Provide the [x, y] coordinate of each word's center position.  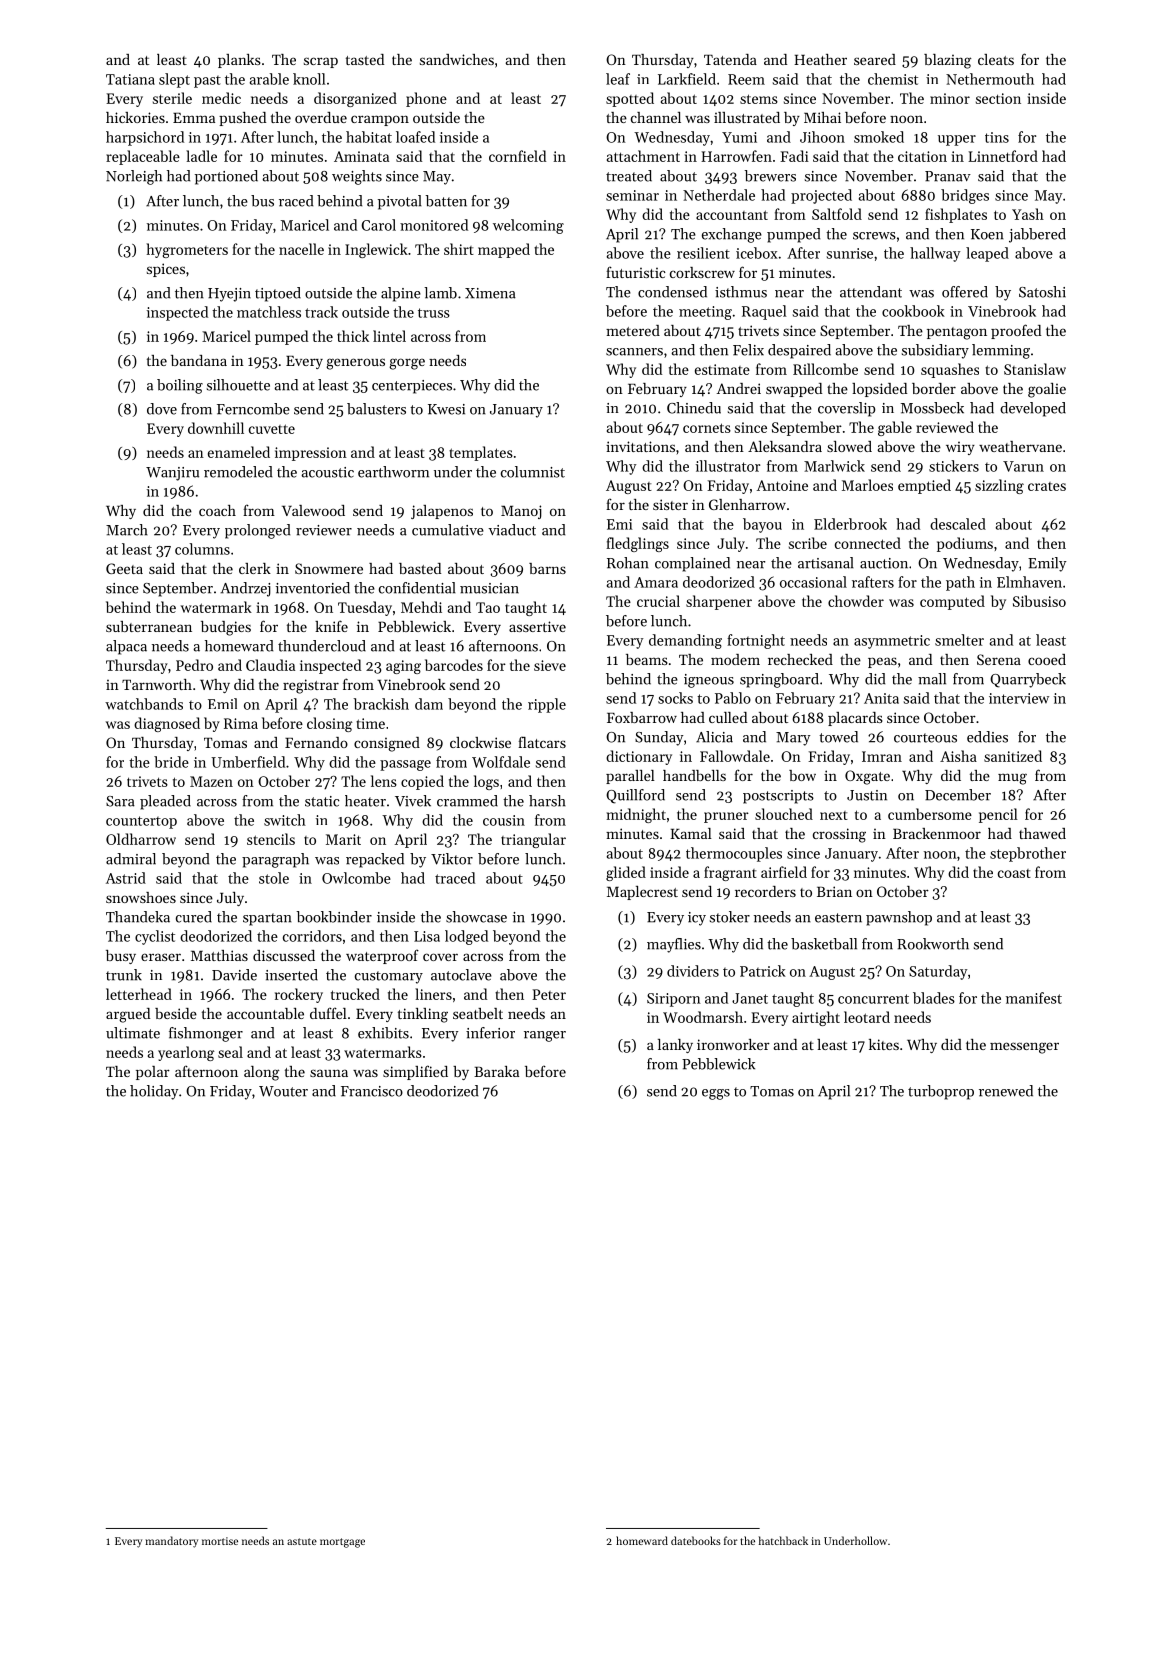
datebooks [696, 1540]
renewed [1006, 1091]
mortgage [342, 1543]
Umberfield [248, 762]
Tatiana [130, 79]
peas [882, 662]
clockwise [480, 742]
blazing [947, 61]
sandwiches [457, 59]
